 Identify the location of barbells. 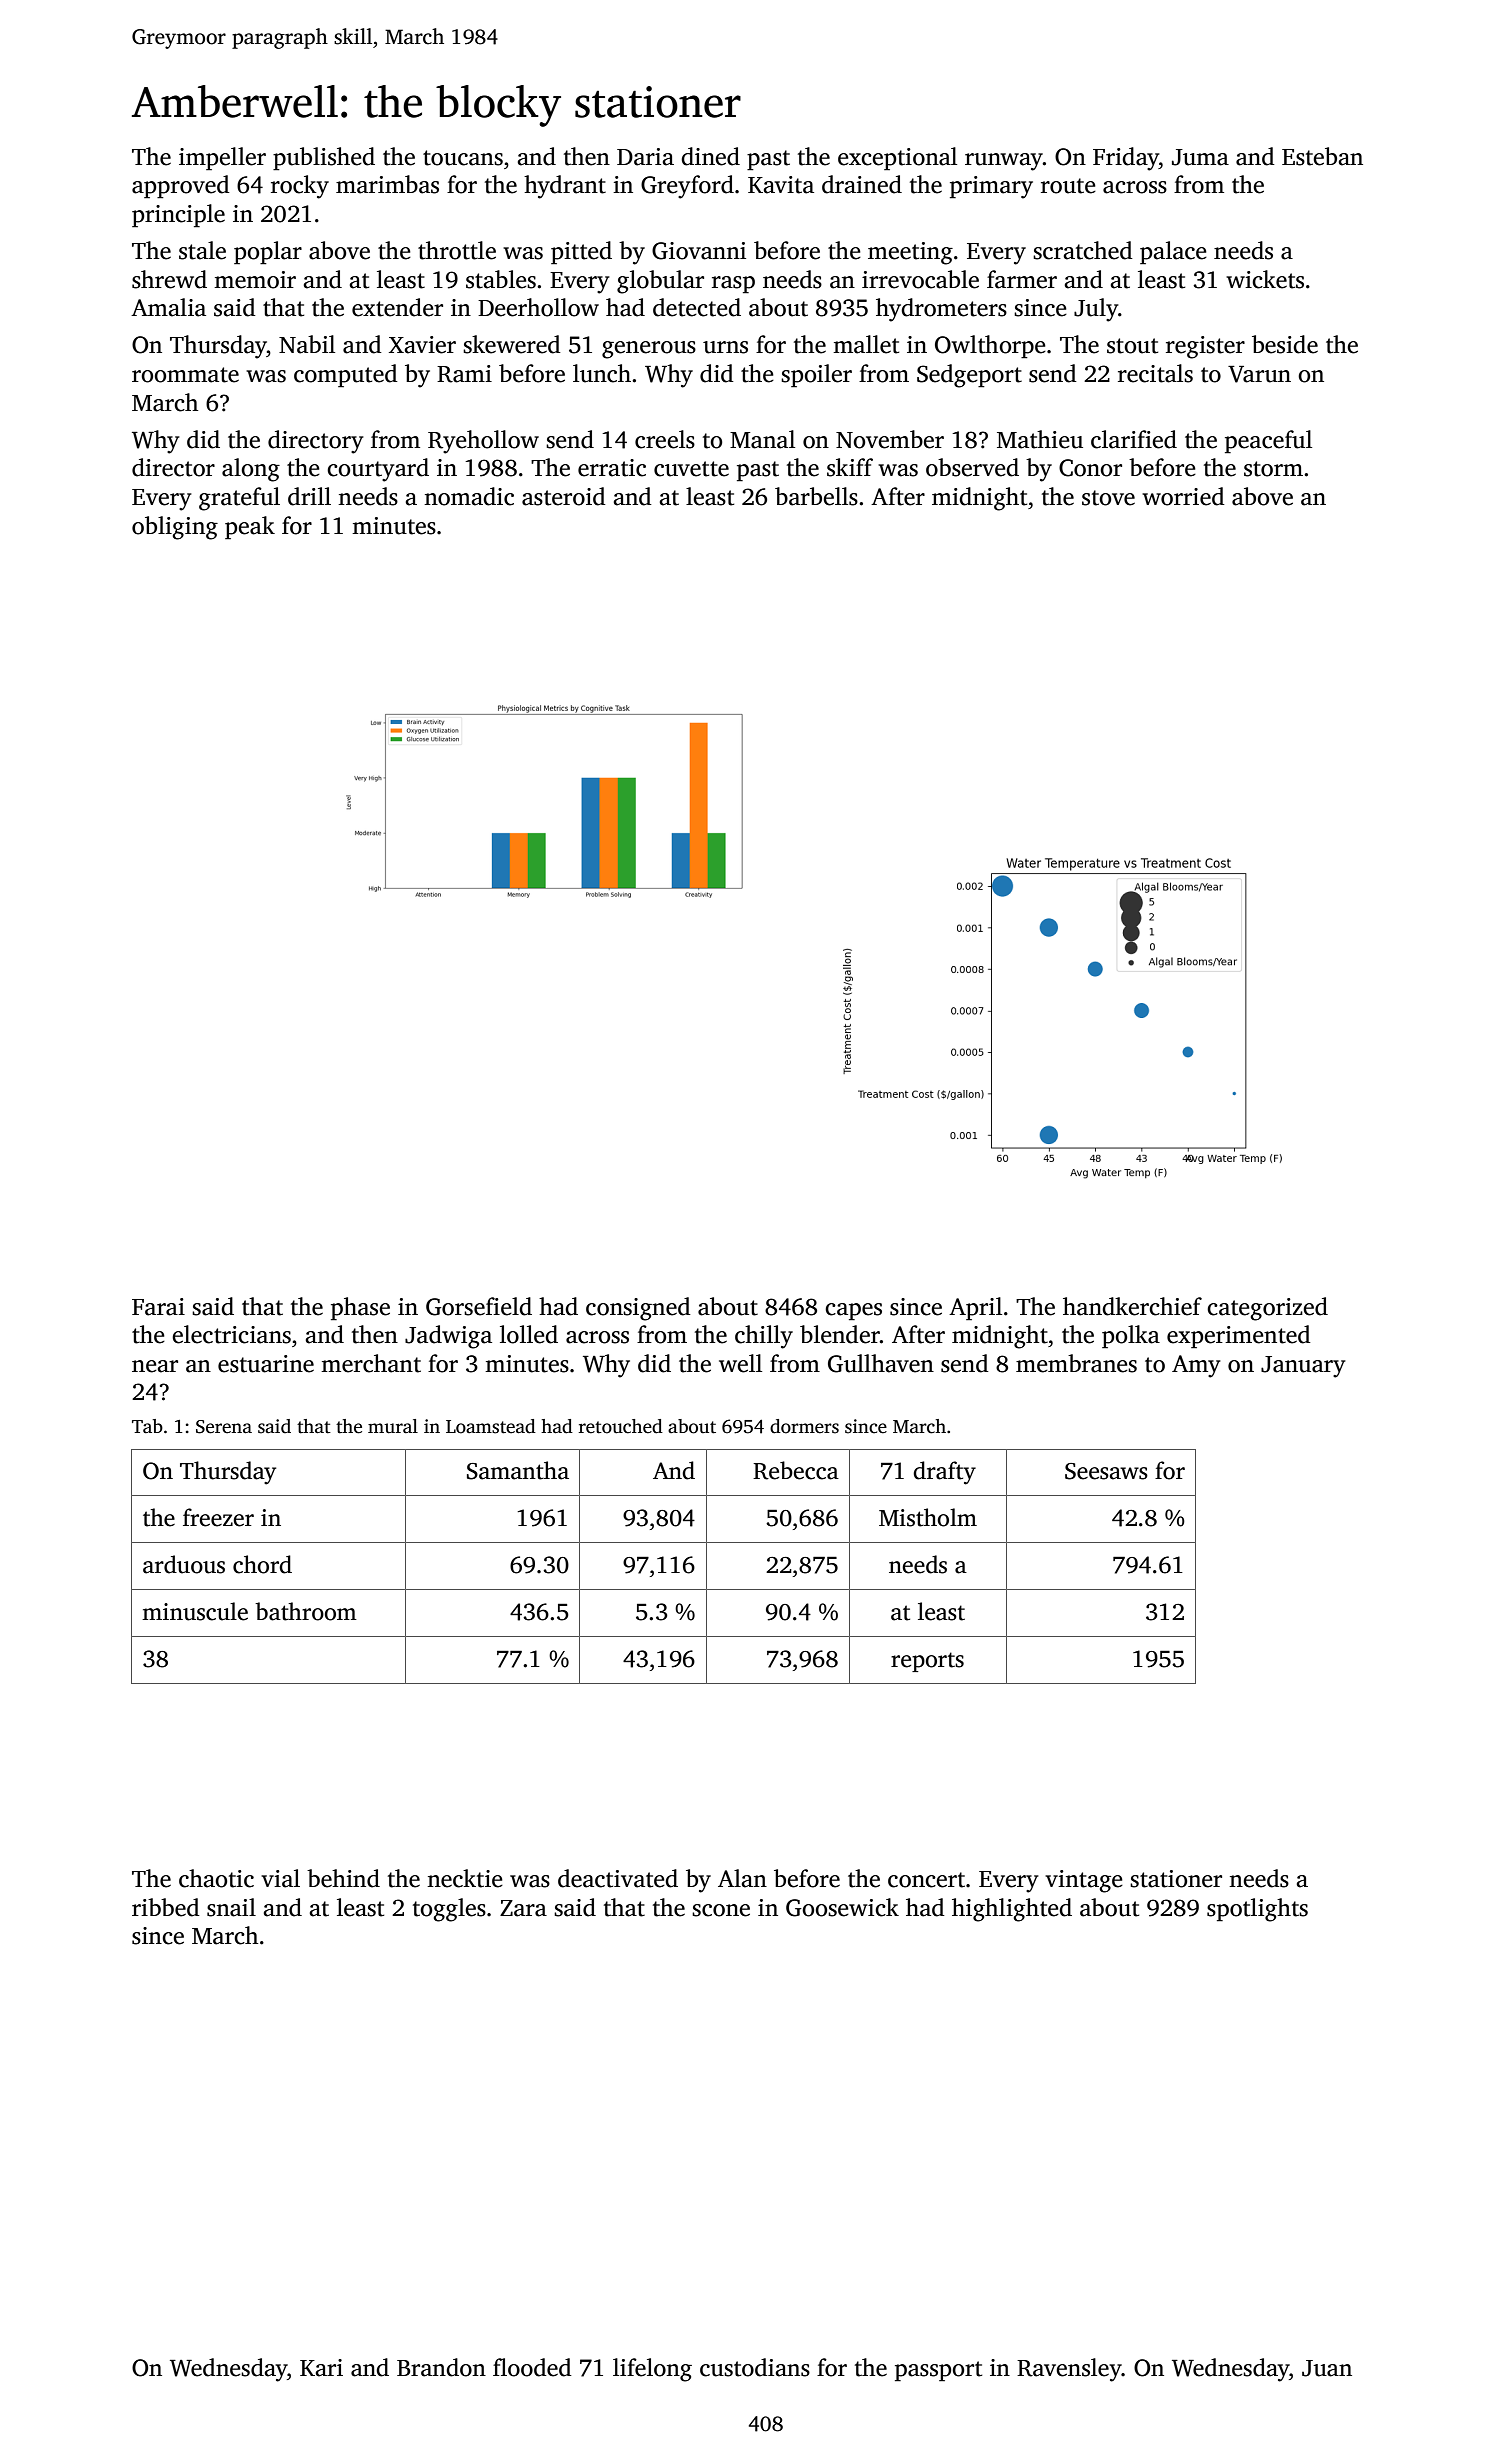
(816, 496).
